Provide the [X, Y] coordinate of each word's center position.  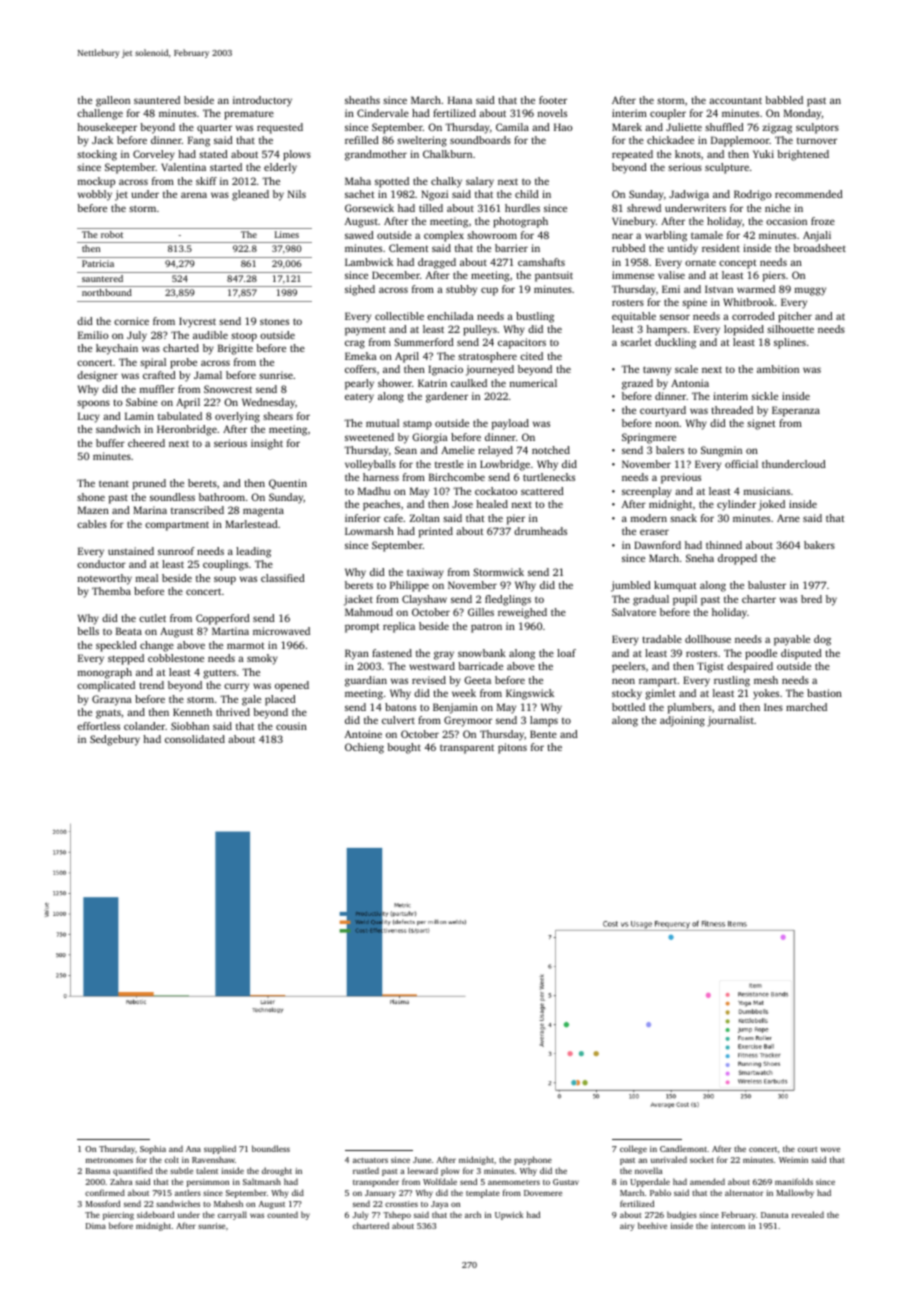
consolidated [195, 739]
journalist [730, 721]
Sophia [153, 1149]
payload [510, 424]
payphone [533, 1160]
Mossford [103, 1203]
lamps [544, 721]
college [633, 1149]
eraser [654, 532]
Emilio [93, 335]
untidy [683, 249]
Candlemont [683, 1148]
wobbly [95, 195]
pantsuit [554, 276]
